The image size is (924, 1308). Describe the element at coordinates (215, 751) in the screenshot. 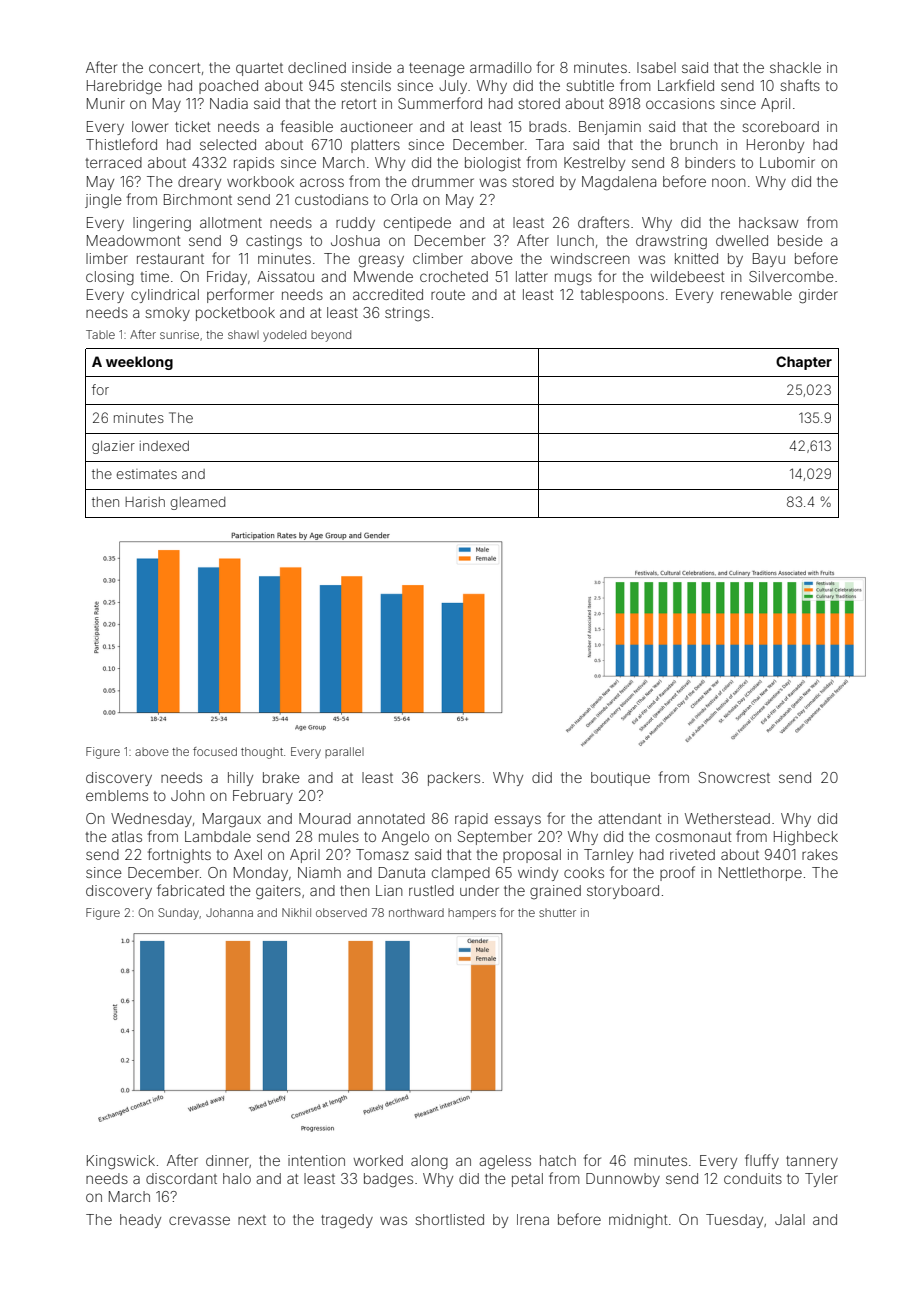

I see `focused` at that location.
